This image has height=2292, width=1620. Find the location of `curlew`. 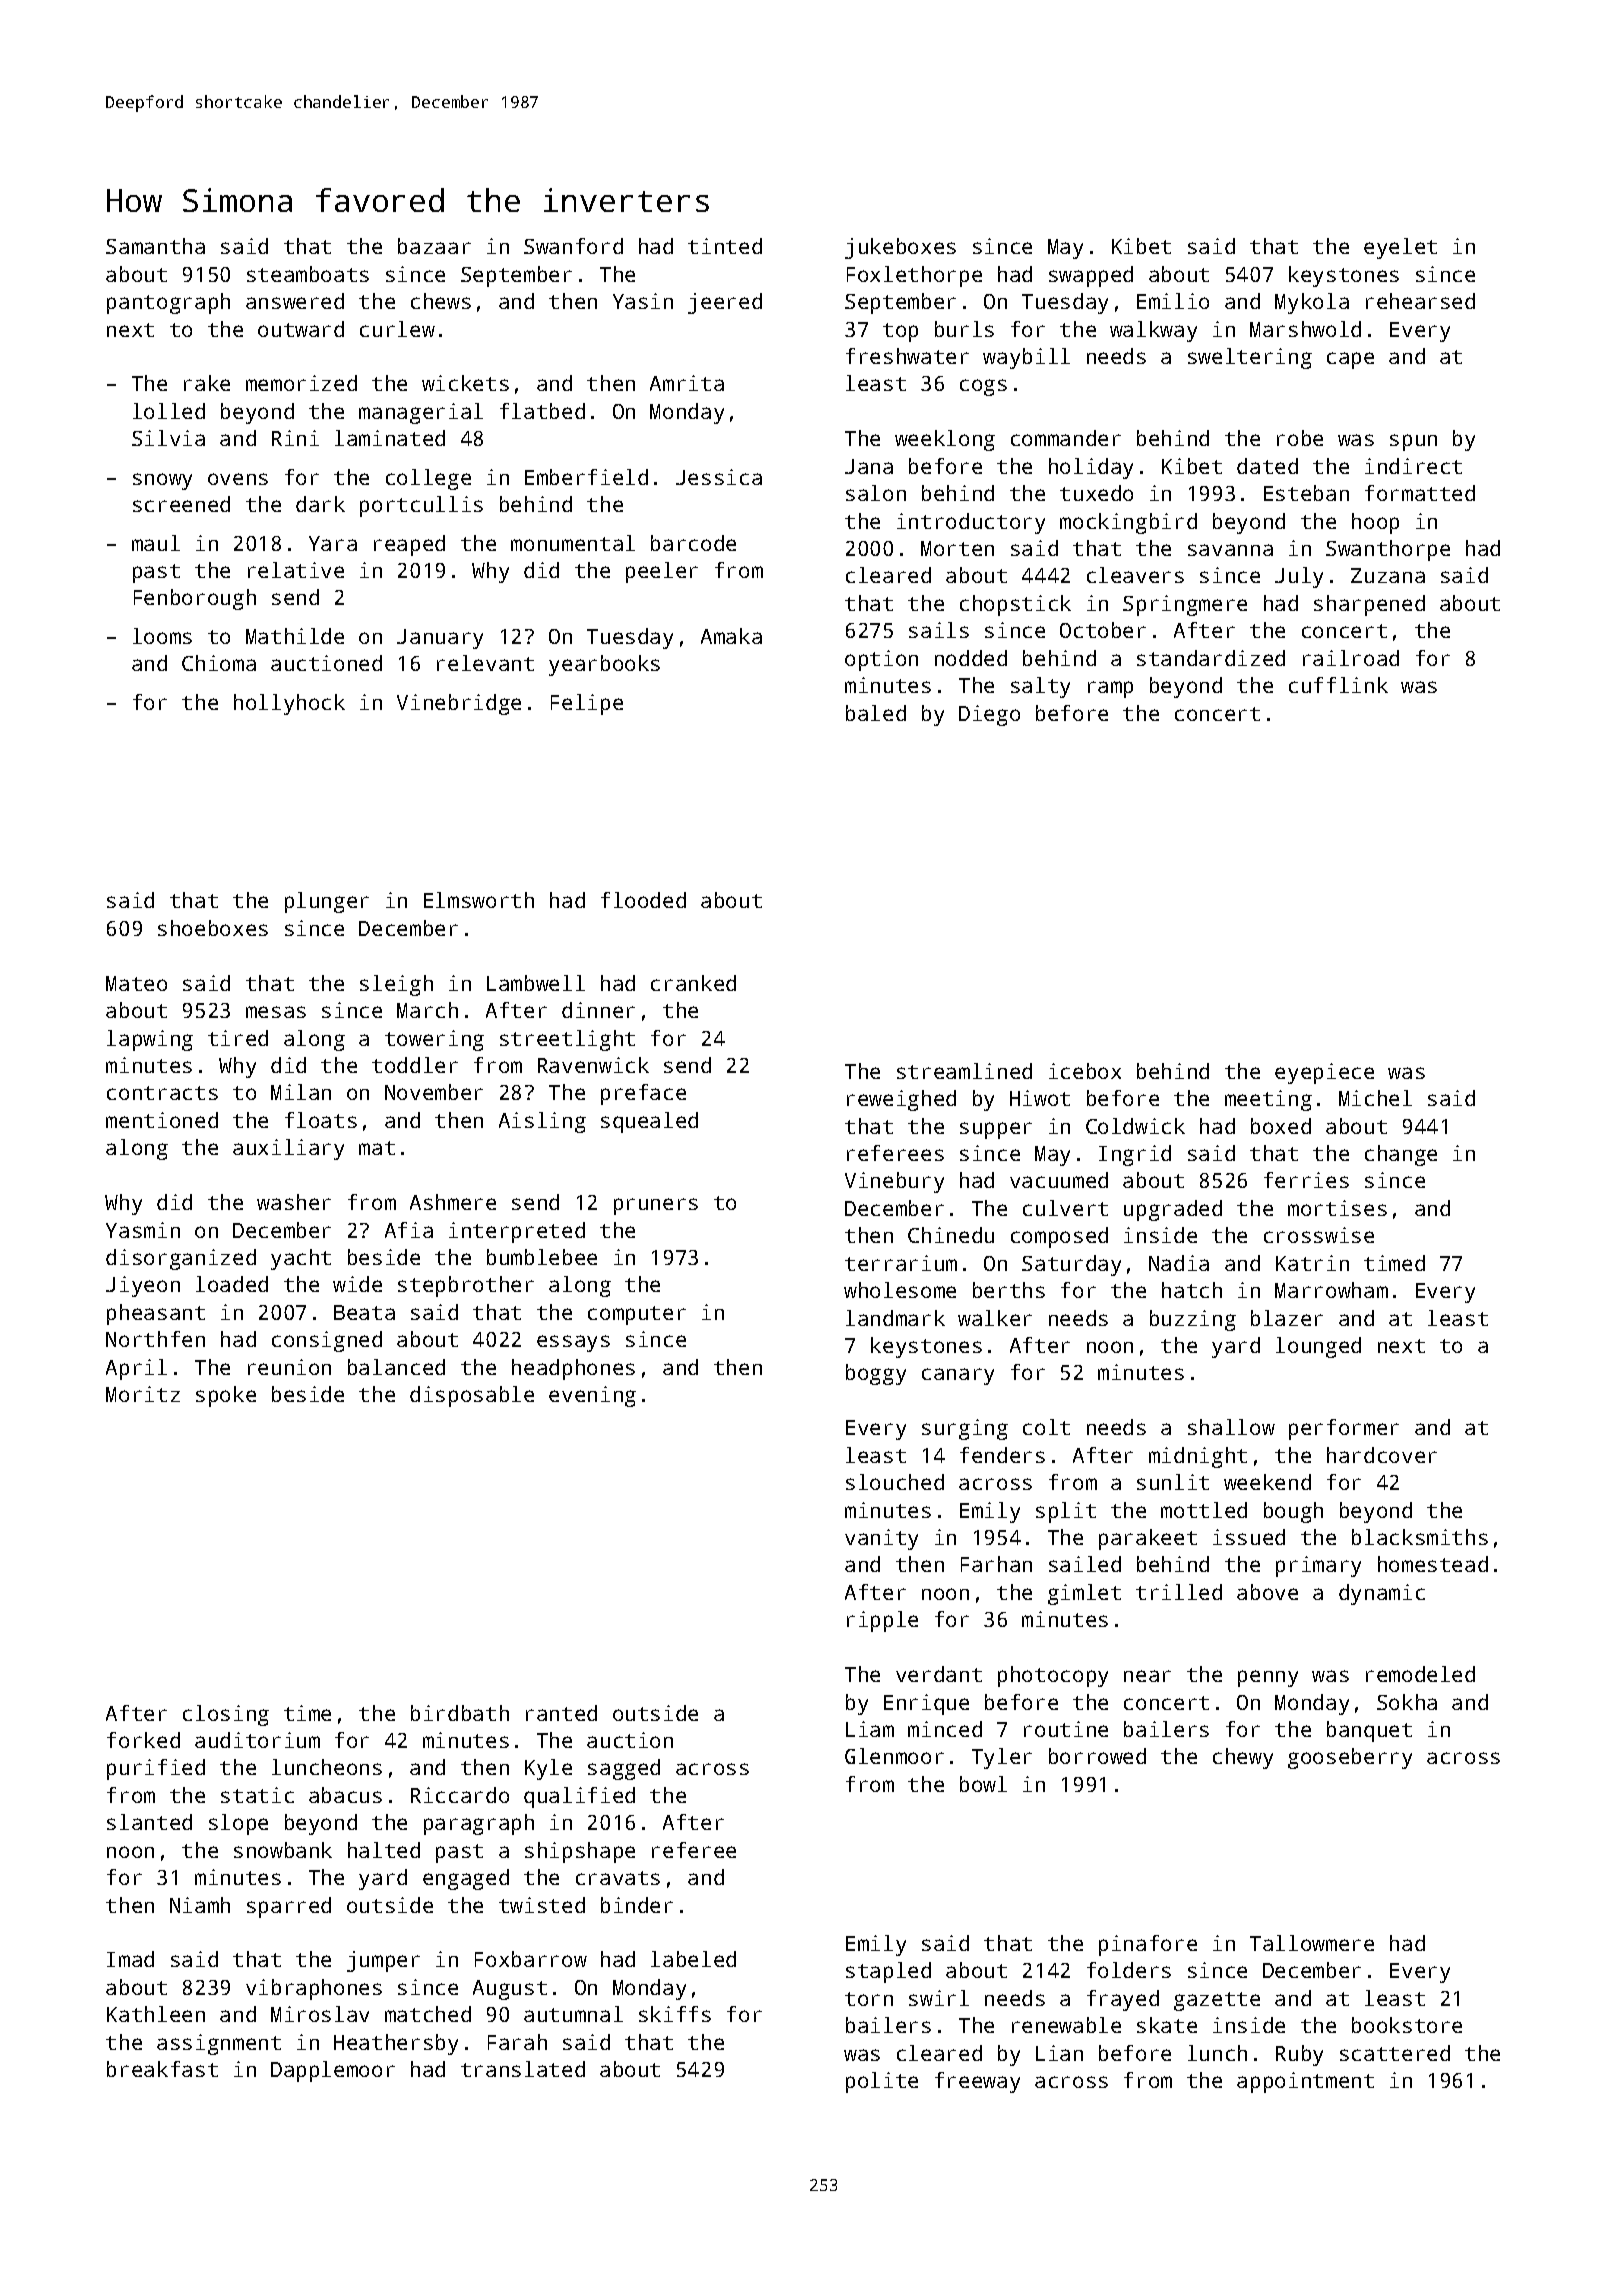

curlew is located at coordinates (397, 329).
